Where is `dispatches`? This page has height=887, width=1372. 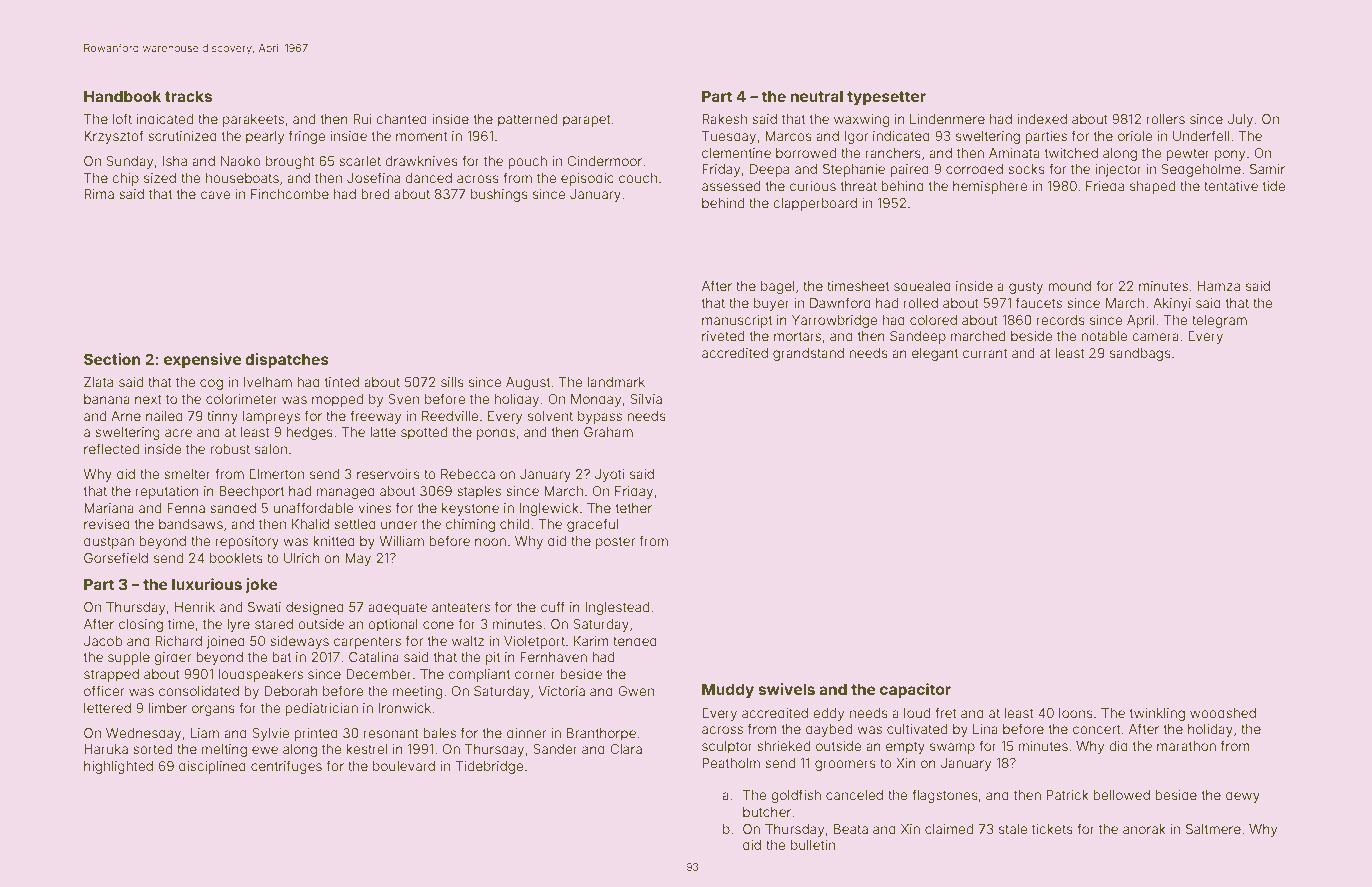
dispatches is located at coordinates (287, 360).
